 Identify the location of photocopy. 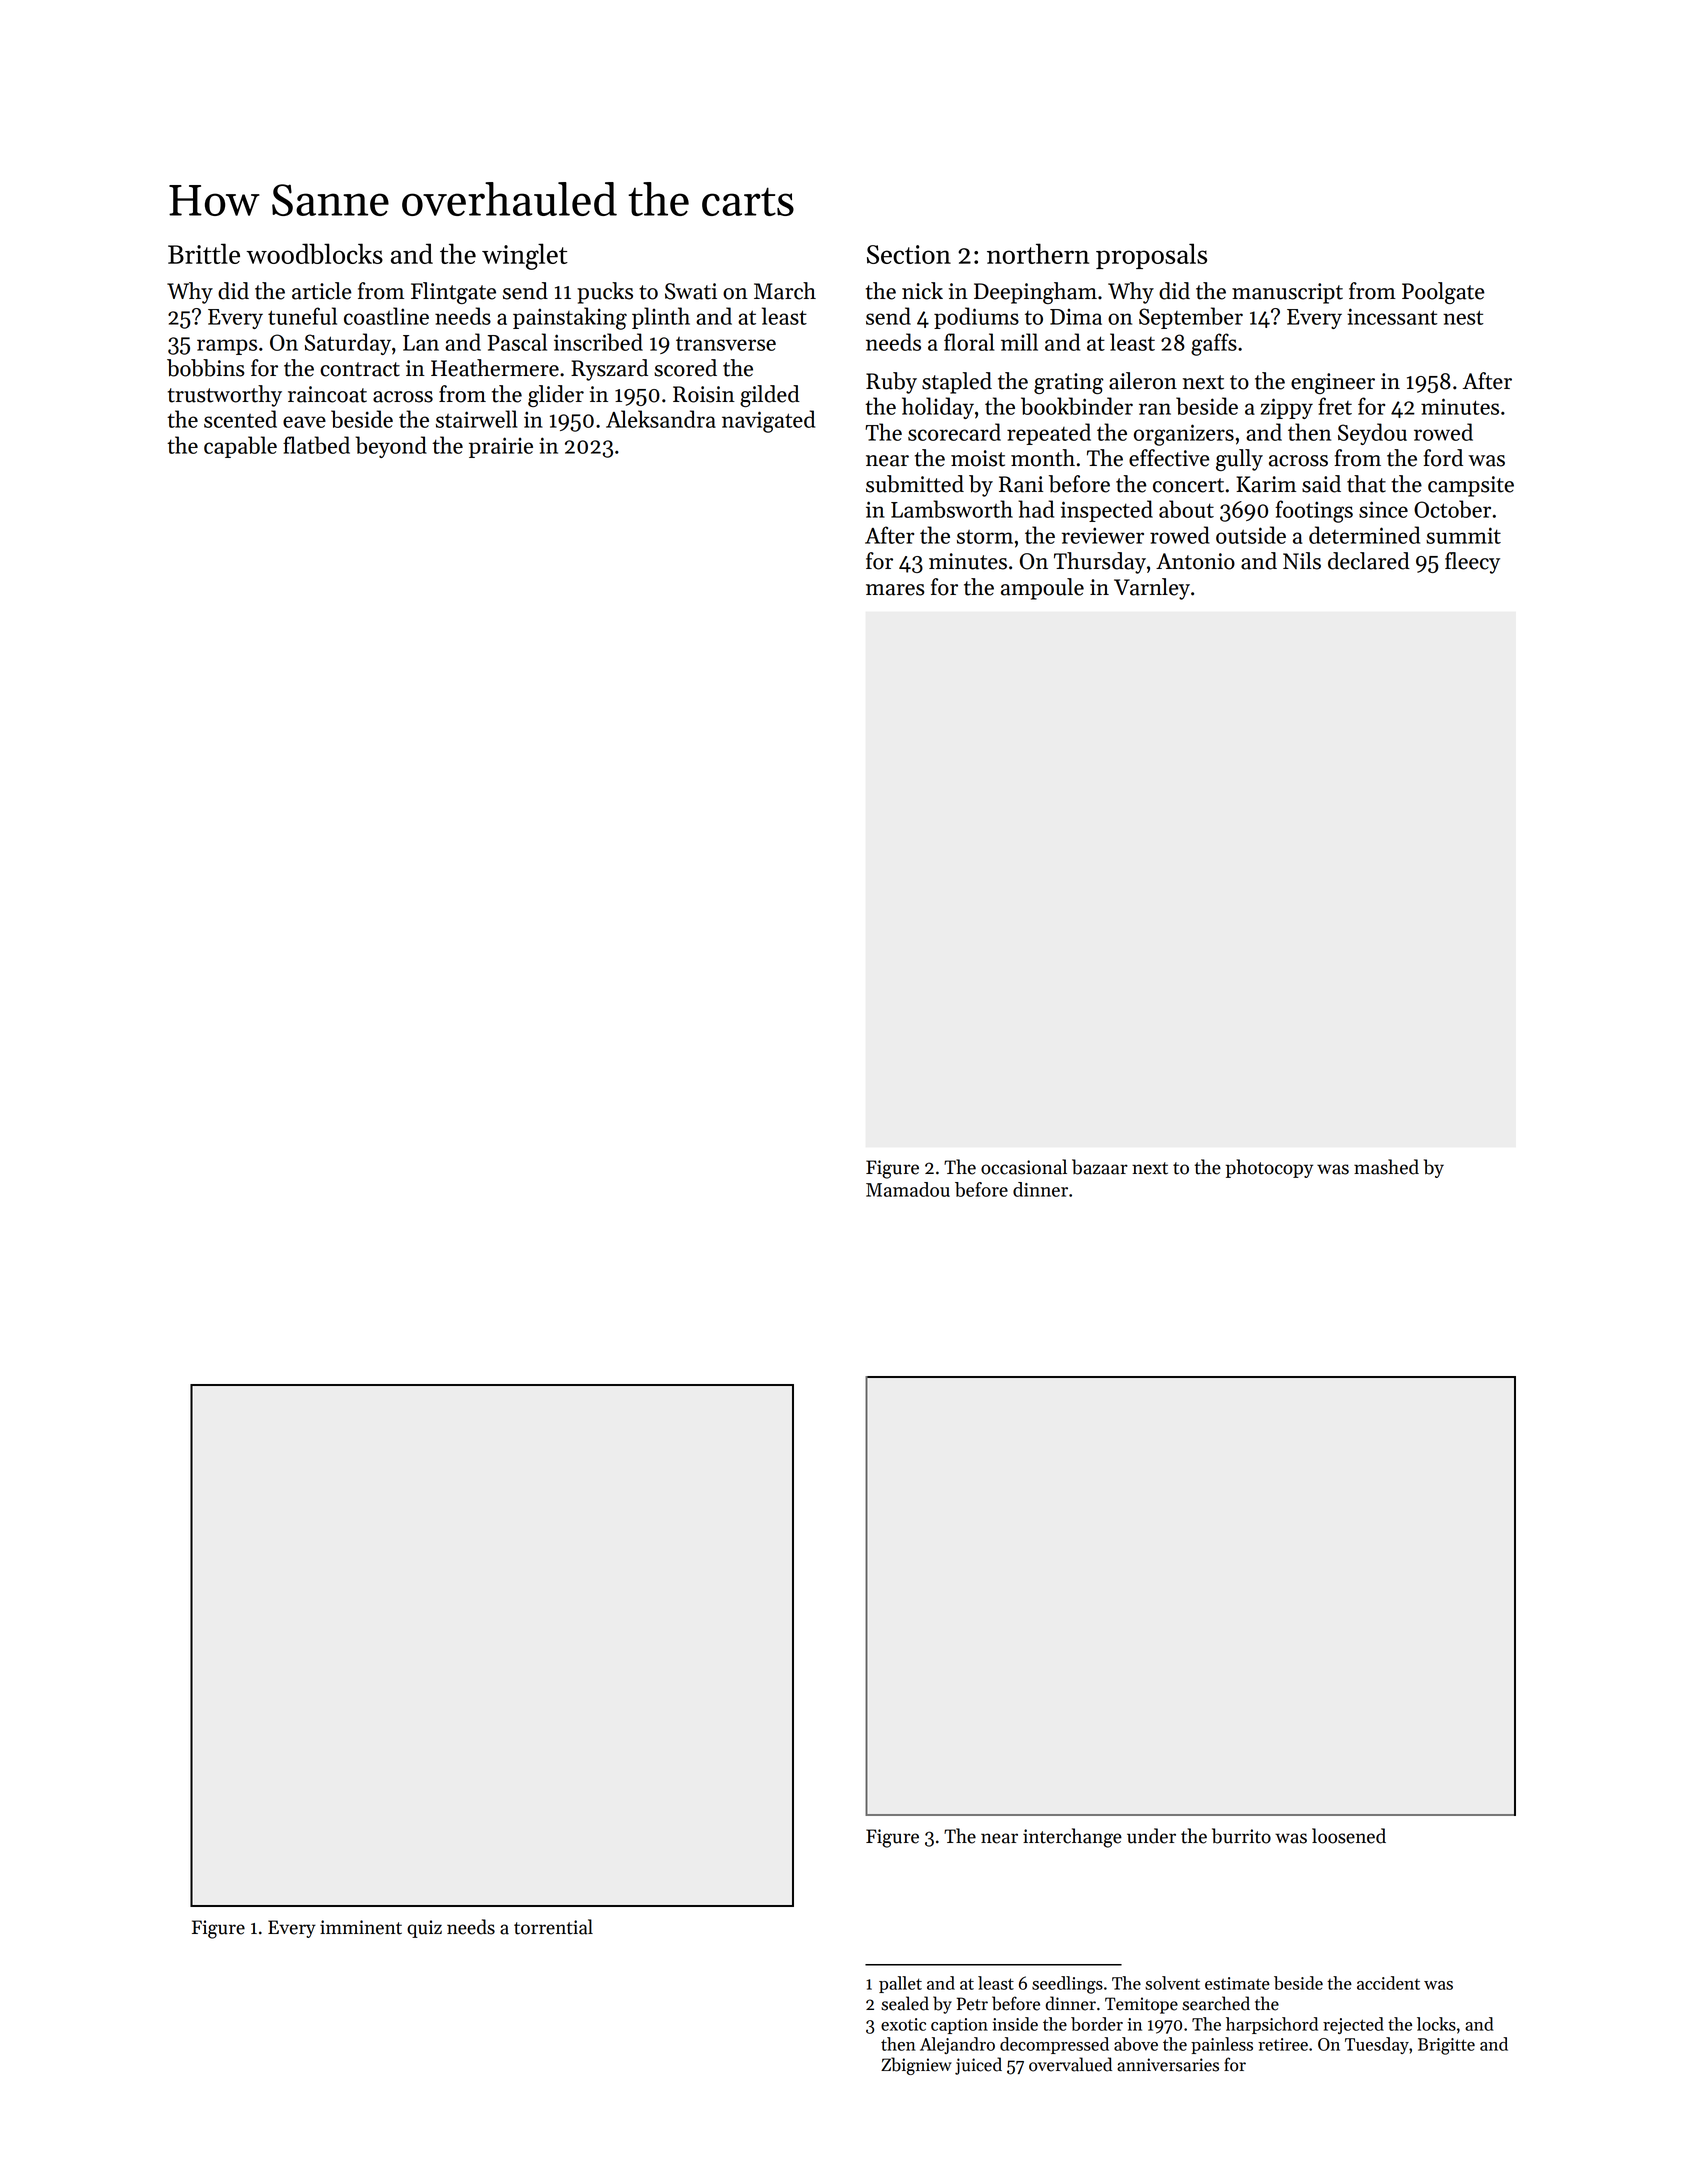
(1269, 1168).
